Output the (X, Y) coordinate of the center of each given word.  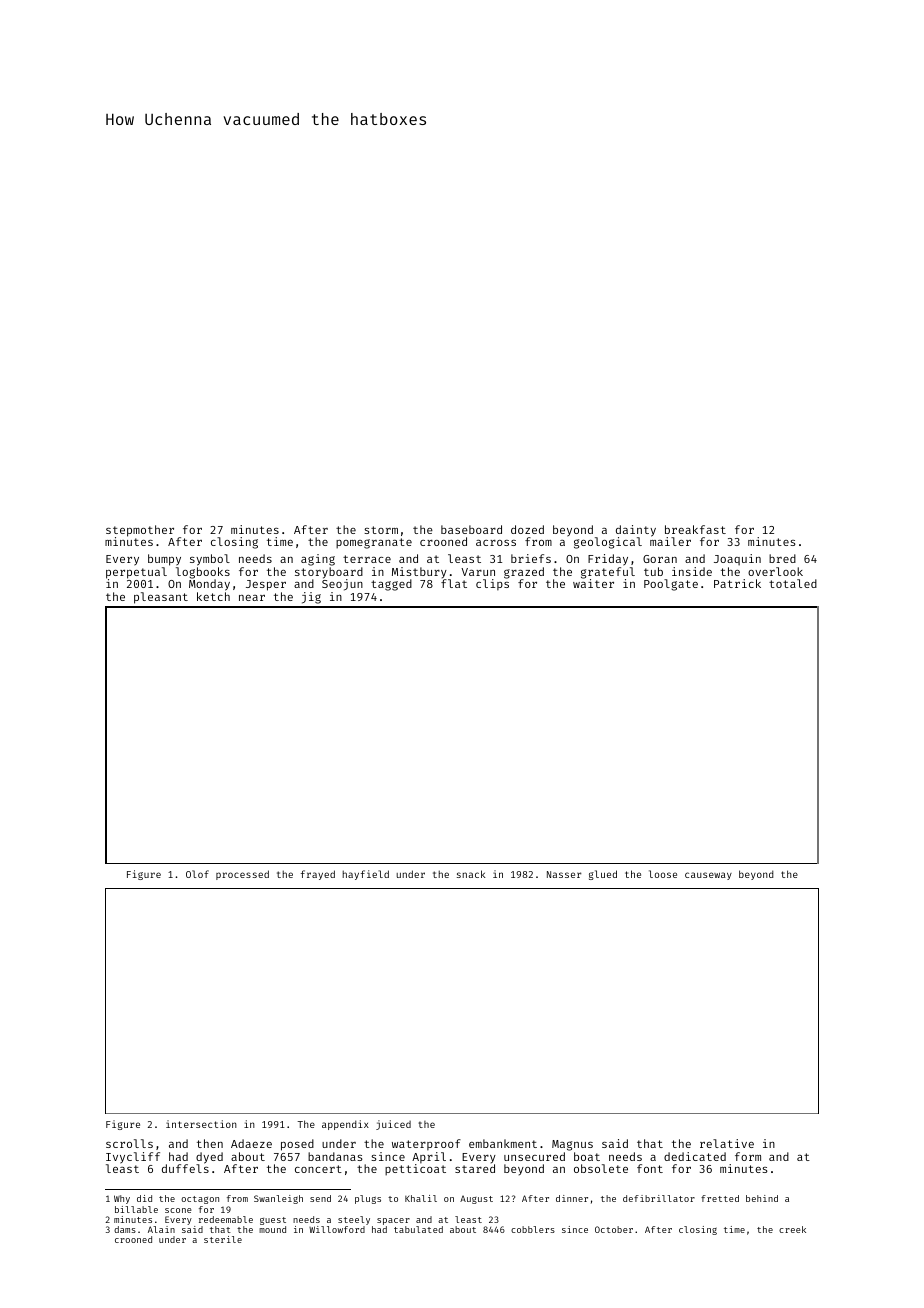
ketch (213, 596)
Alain (161, 1229)
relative (727, 1143)
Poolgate (671, 585)
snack (471, 874)
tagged (391, 585)
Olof (197, 874)
